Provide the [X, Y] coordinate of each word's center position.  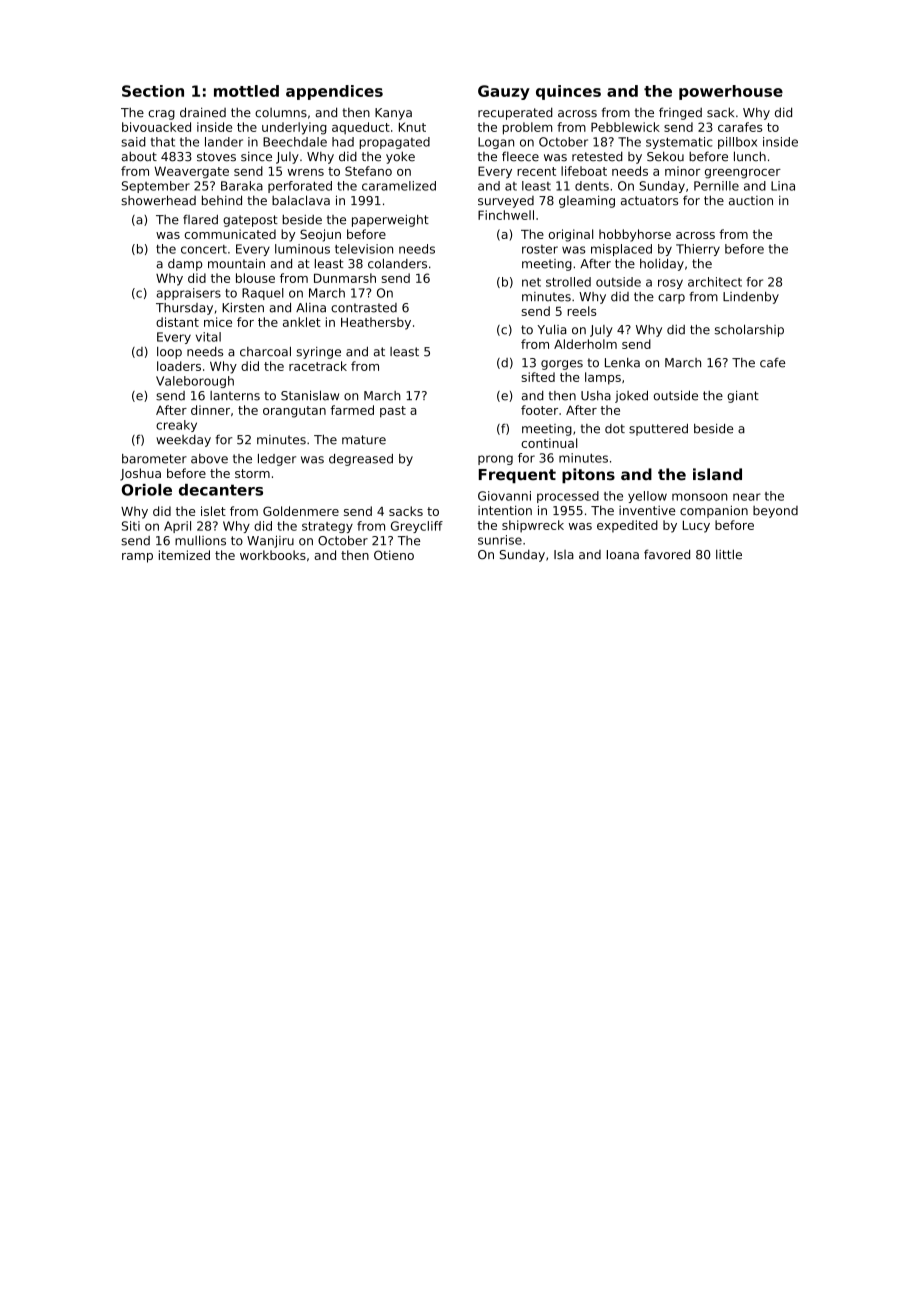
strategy [327, 527]
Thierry [698, 250]
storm [252, 473]
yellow [647, 497]
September [156, 187]
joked [631, 396]
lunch [750, 156]
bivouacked [156, 127]
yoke [400, 157]
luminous [302, 249]
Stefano [368, 171]
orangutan [294, 412]
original [571, 235]
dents [592, 186]
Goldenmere [301, 511]
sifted [538, 377]
